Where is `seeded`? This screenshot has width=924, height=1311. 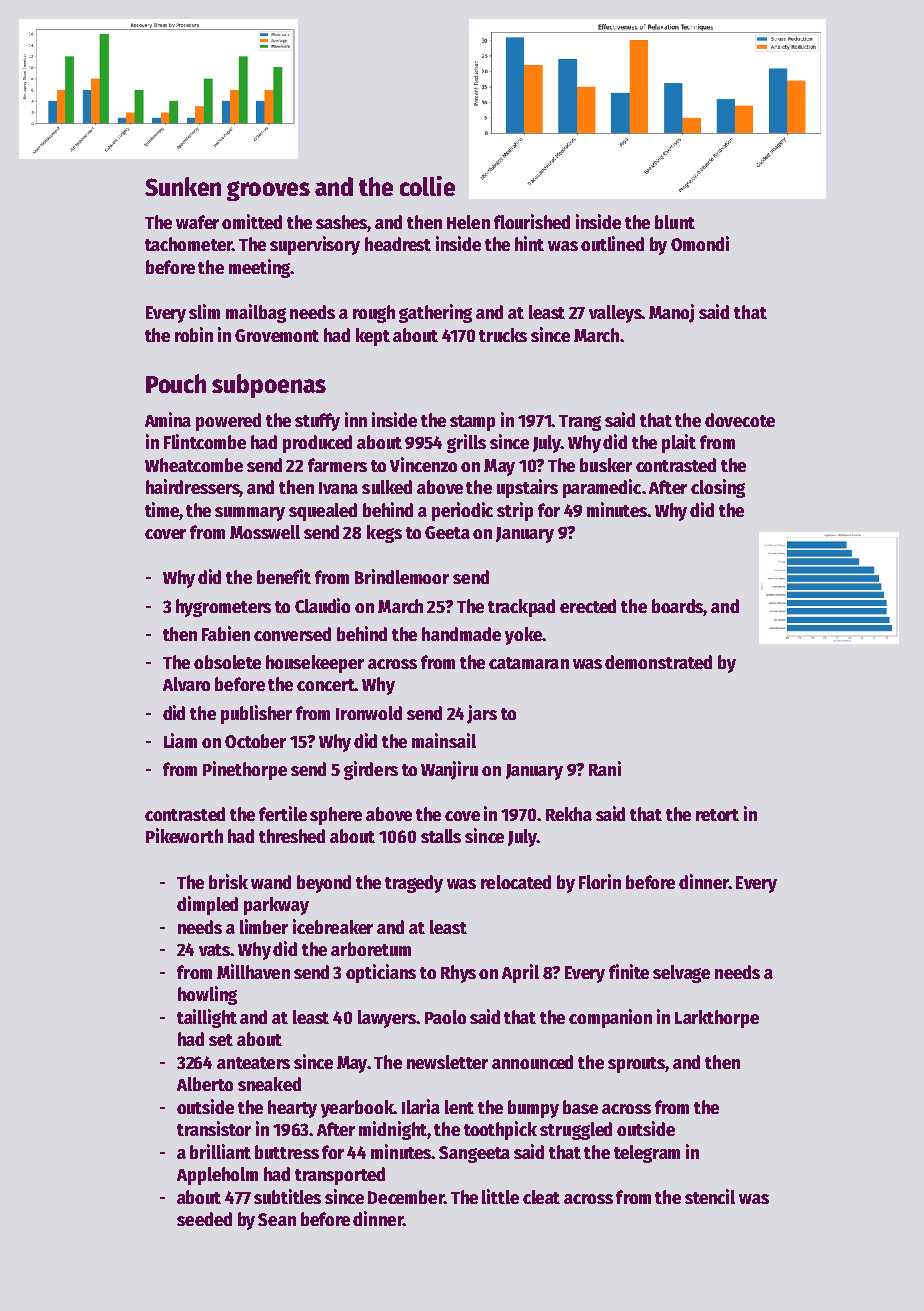 seeded is located at coordinates (204, 1219).
